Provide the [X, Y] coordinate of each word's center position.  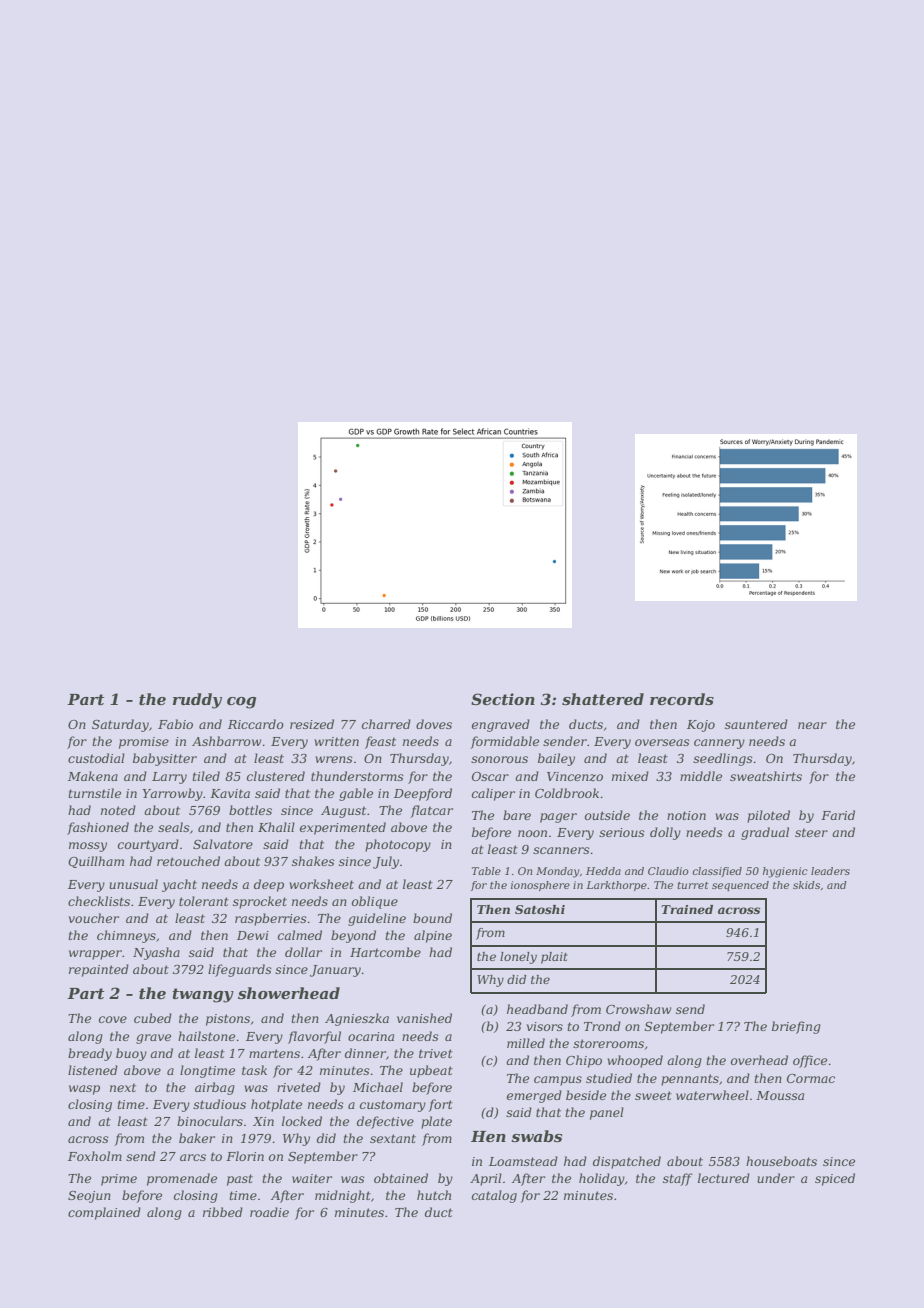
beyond [353, 936]
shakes [313, 861]
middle [701, 776]
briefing [796, 1027]
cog [241, 703]
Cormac [811, 1078]
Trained [687, 909]
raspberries [271, 919]
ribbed [223, 1212]
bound [432, 918]
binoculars [210, 1121]
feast [380, 742]
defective [385, 1122]
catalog [494, 1196]
